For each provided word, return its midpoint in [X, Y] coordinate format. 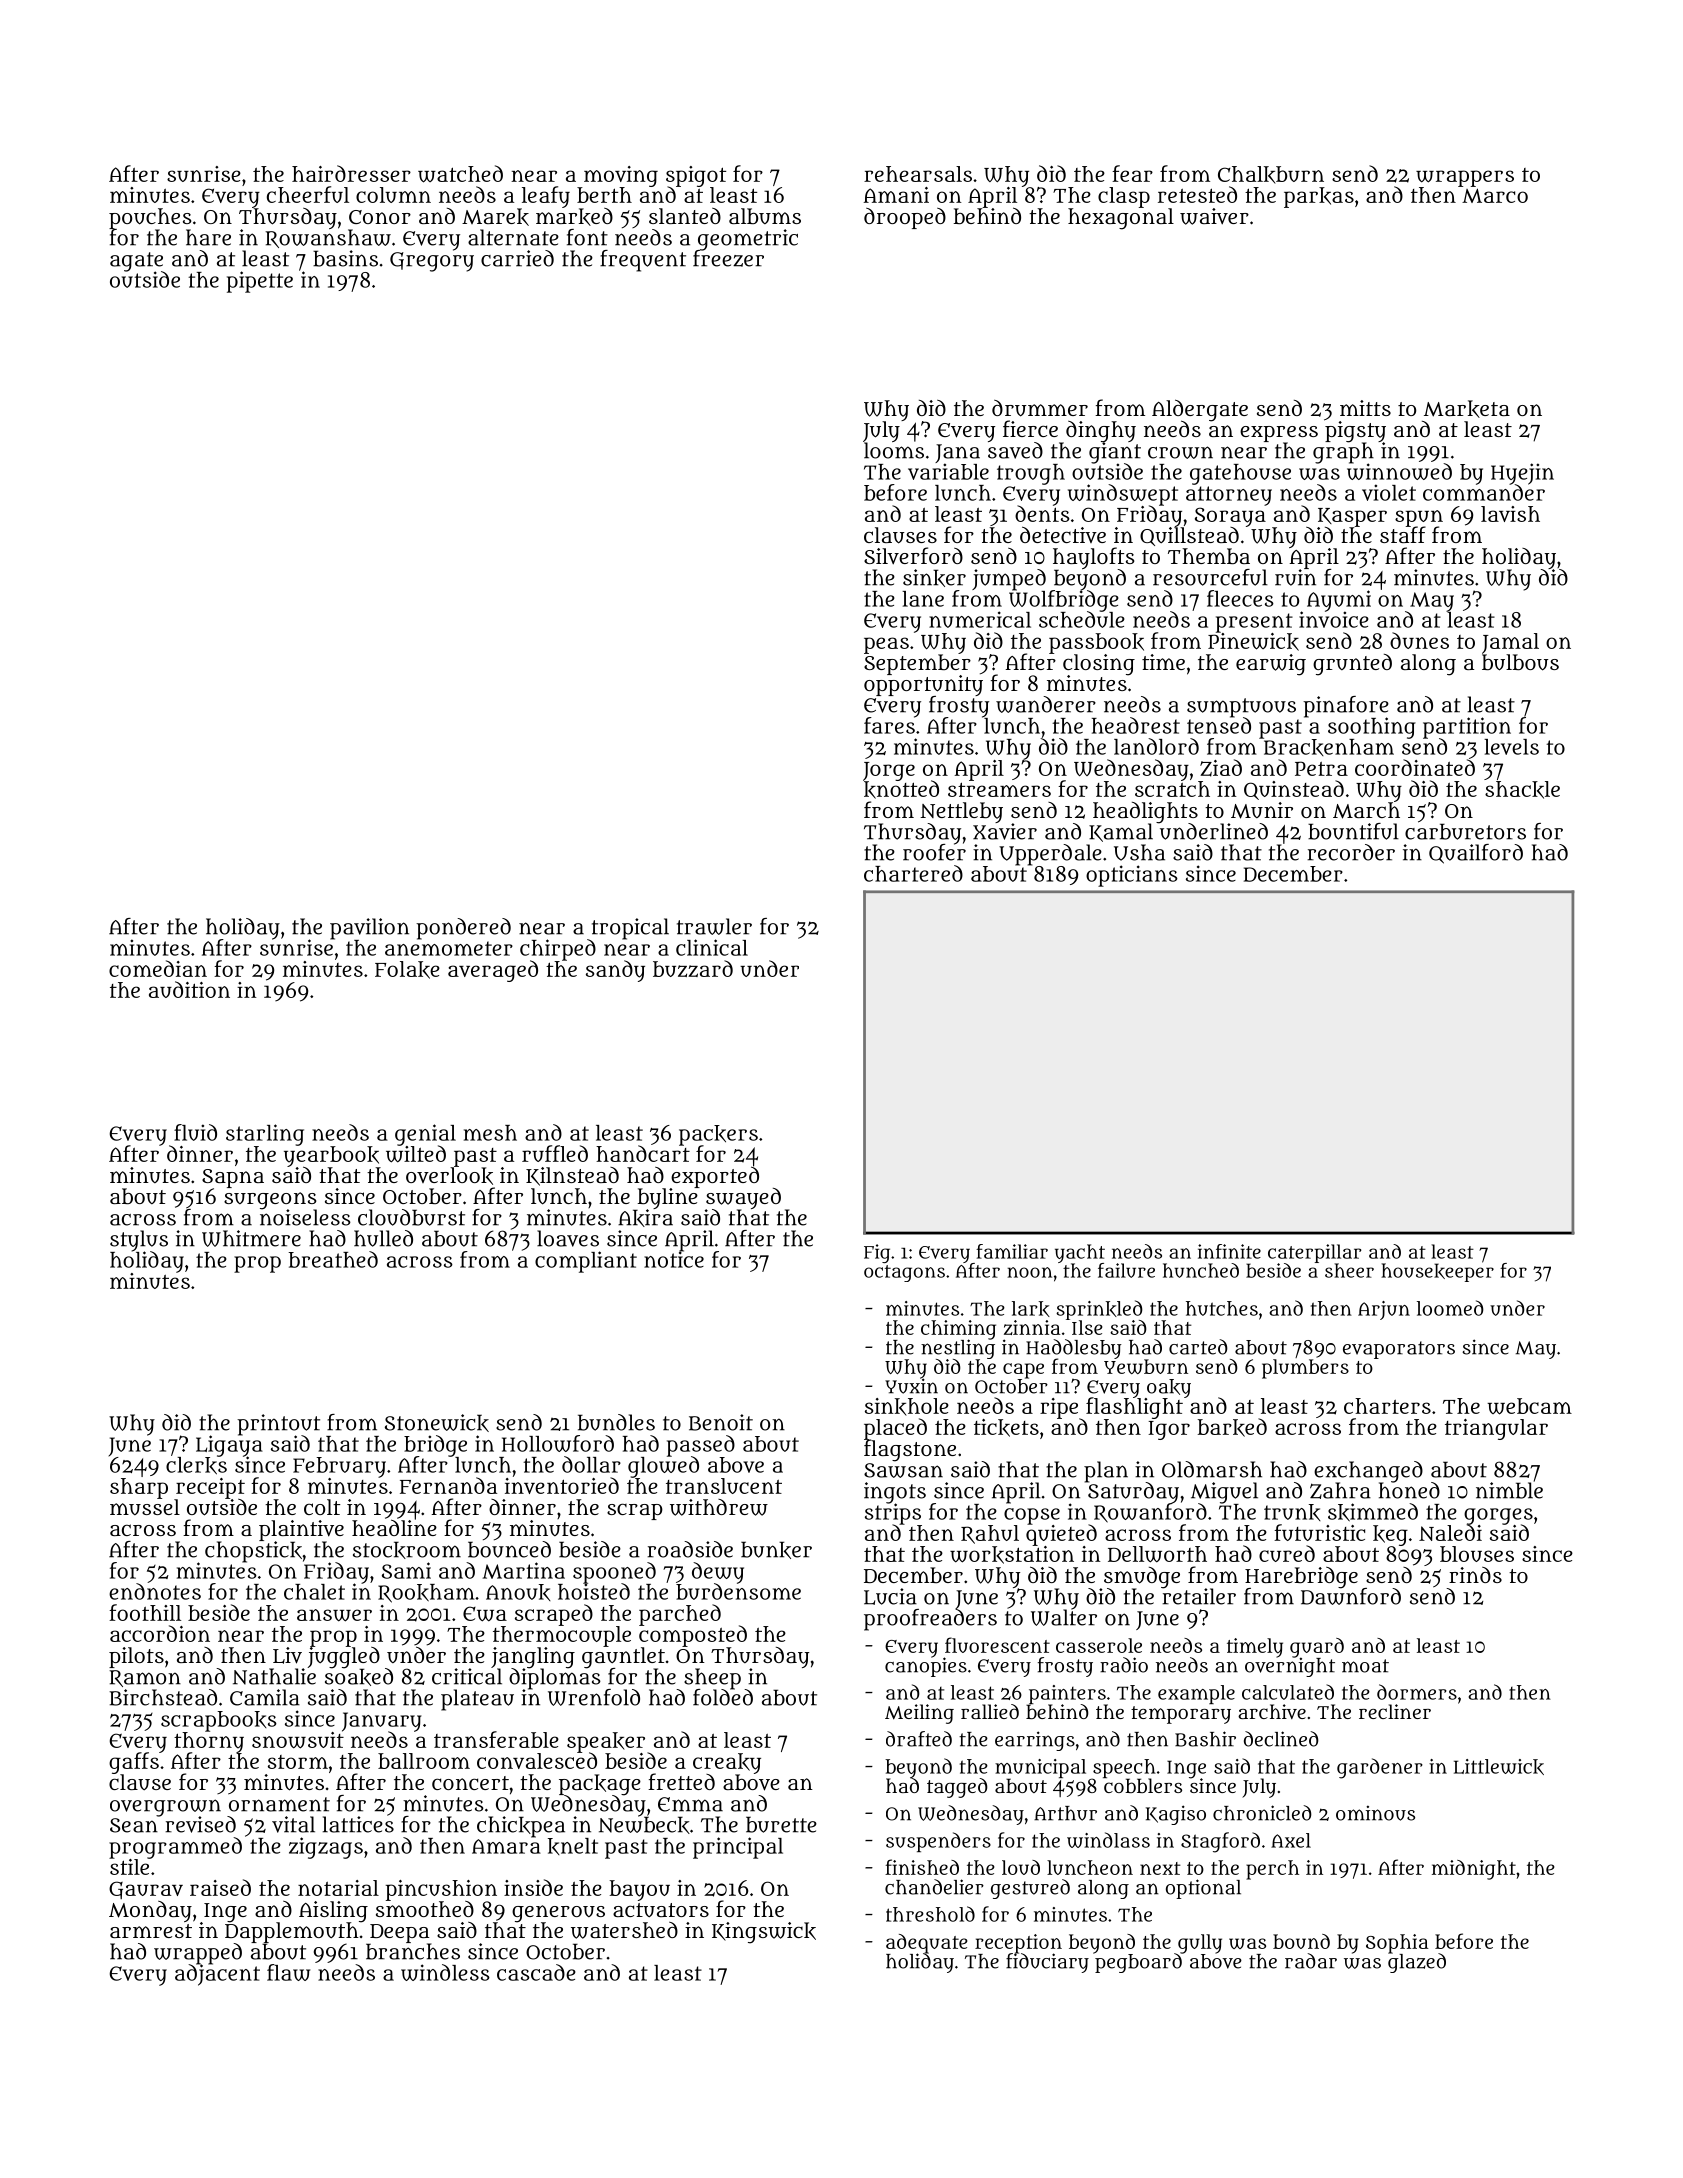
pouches [150, 218]
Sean [134, 1825]
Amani [896, 195]
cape [1023, 1371]
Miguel [1224, 1492]
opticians [1132, 876]
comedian [158, 968]
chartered [913, 873]
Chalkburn [1271, 175]
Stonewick [437, 1423]
